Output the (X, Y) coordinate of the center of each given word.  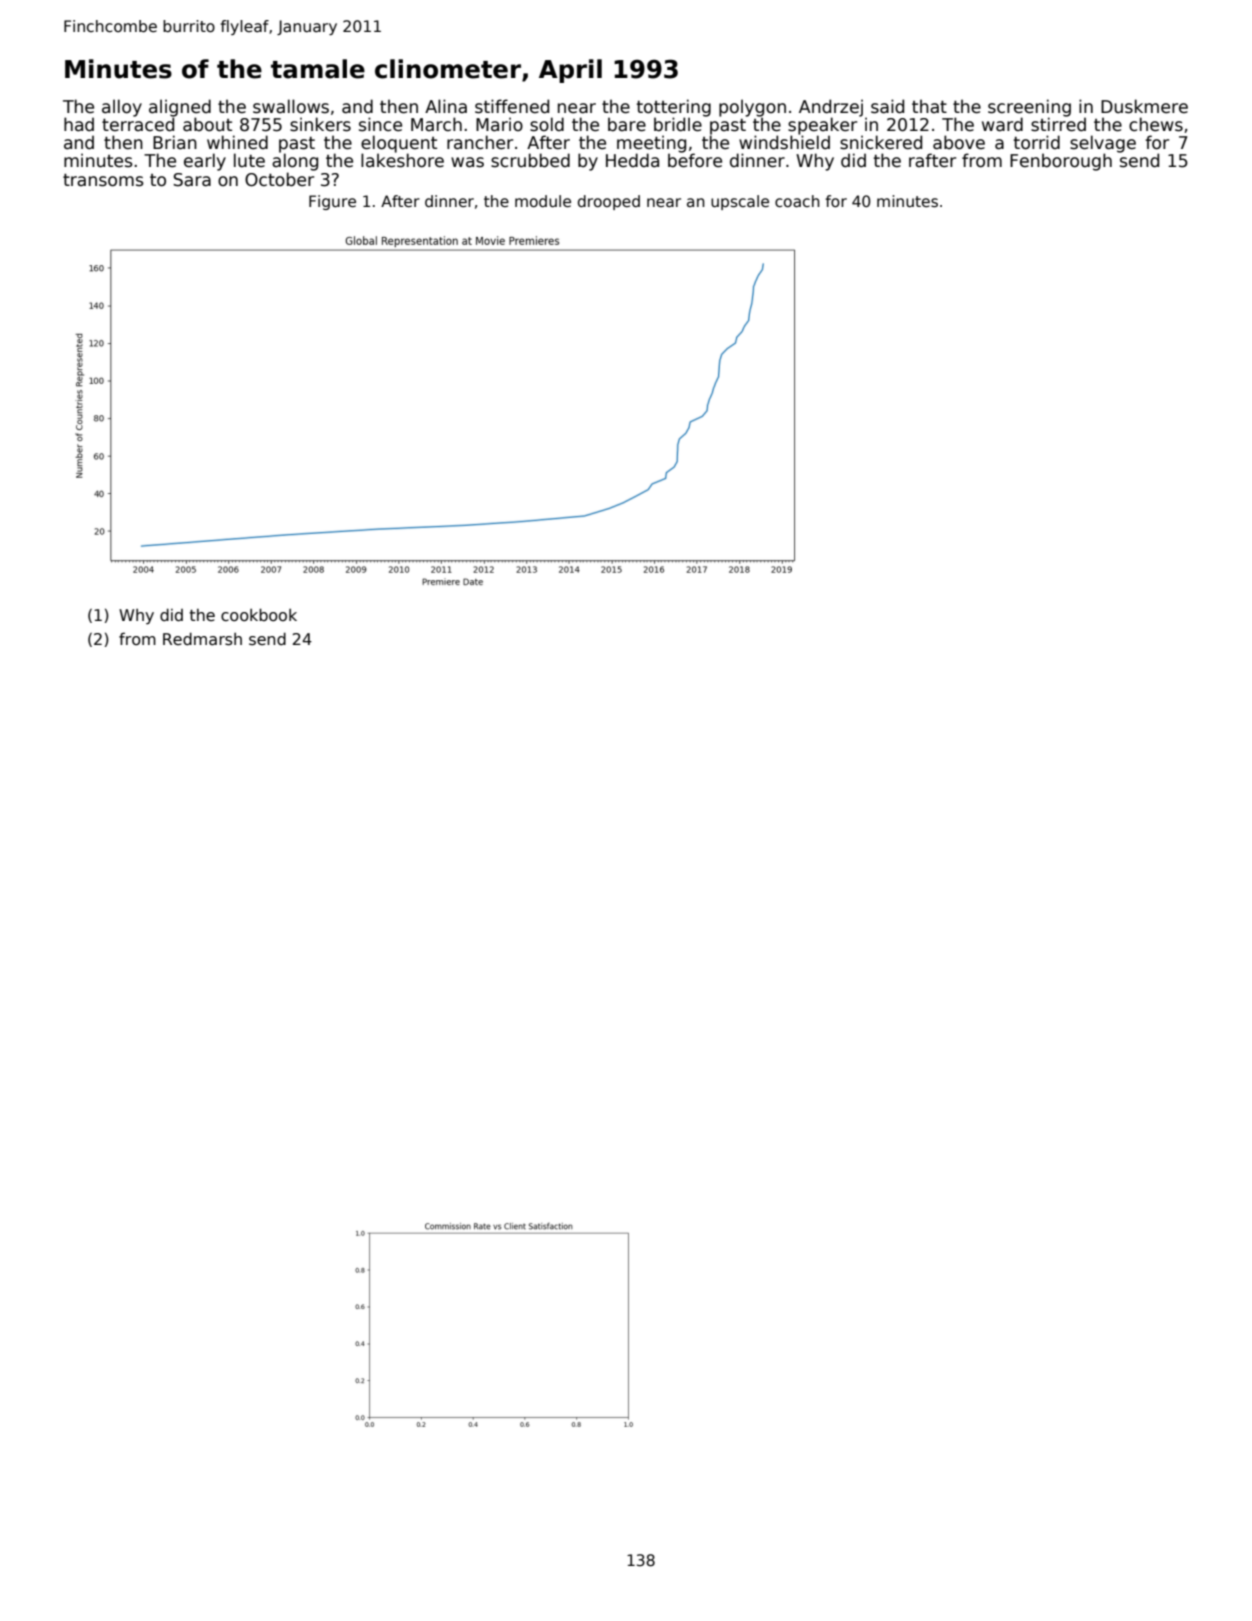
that (929, 106)
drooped (609, 202)
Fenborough (1061, 162)
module (543, 201)
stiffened (512, 106)
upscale (740, 202)
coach (797, 201)
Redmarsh (202, 639)
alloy (122, 108)
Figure (332, 202)
